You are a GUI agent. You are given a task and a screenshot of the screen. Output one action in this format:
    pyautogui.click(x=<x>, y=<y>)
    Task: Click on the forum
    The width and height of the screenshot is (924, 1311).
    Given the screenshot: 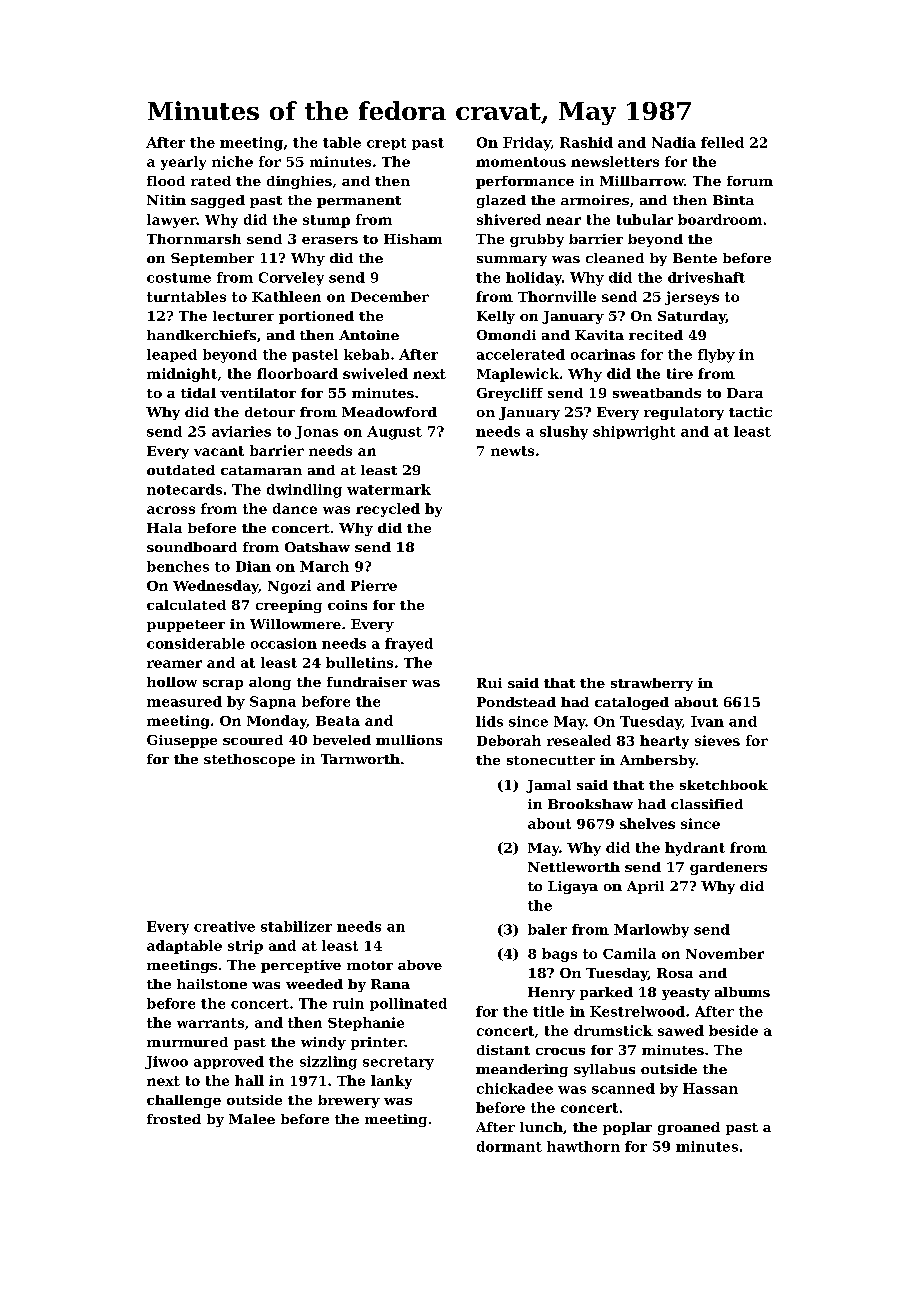 What is the action you would take?
    pyautogui.click(x=750, y=181)
